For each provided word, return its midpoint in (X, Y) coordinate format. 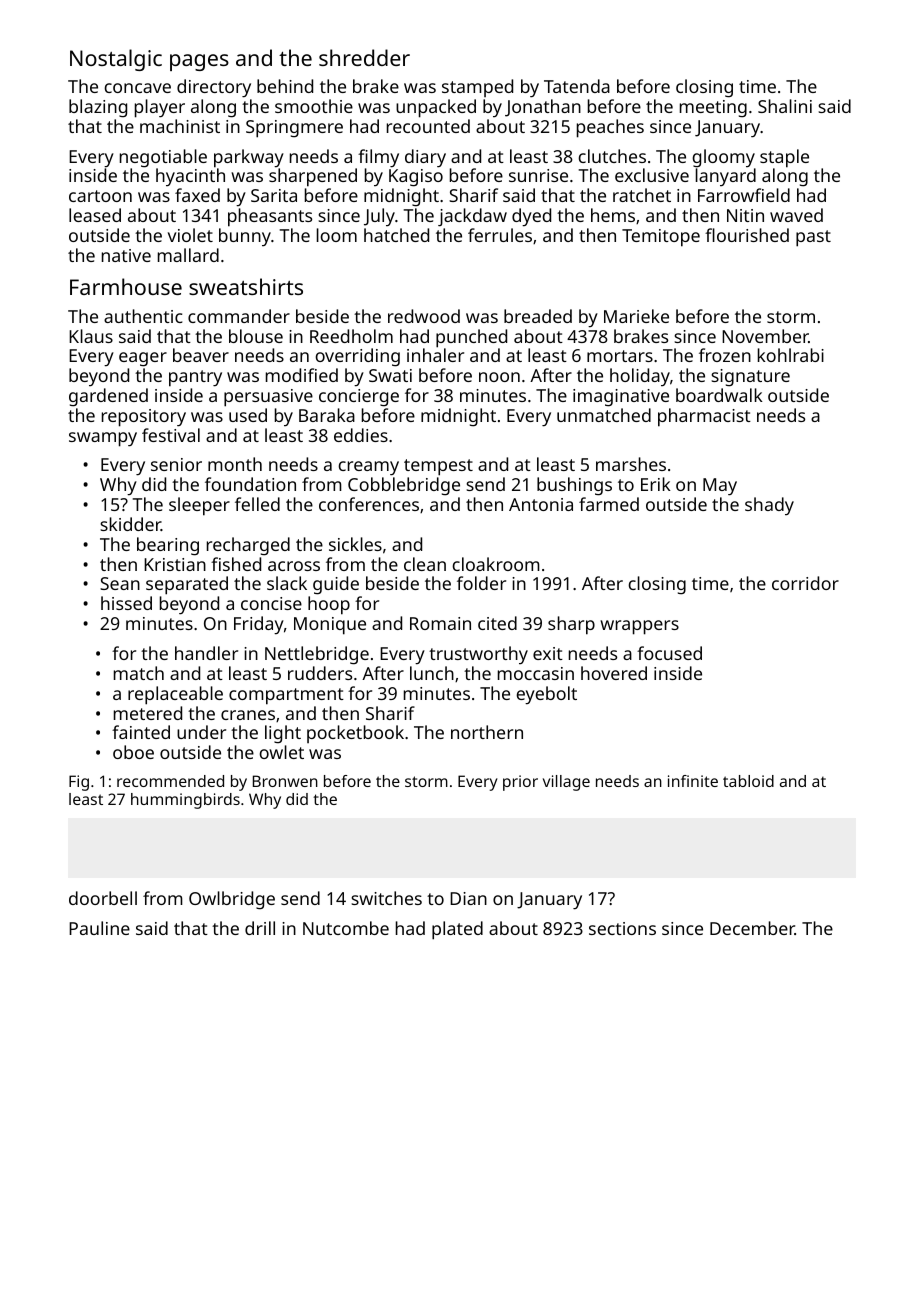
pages (199, 62)
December (752, 928)
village (566, 783)
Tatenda (577, 86)
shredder (364, 57)
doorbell (103, 898)
